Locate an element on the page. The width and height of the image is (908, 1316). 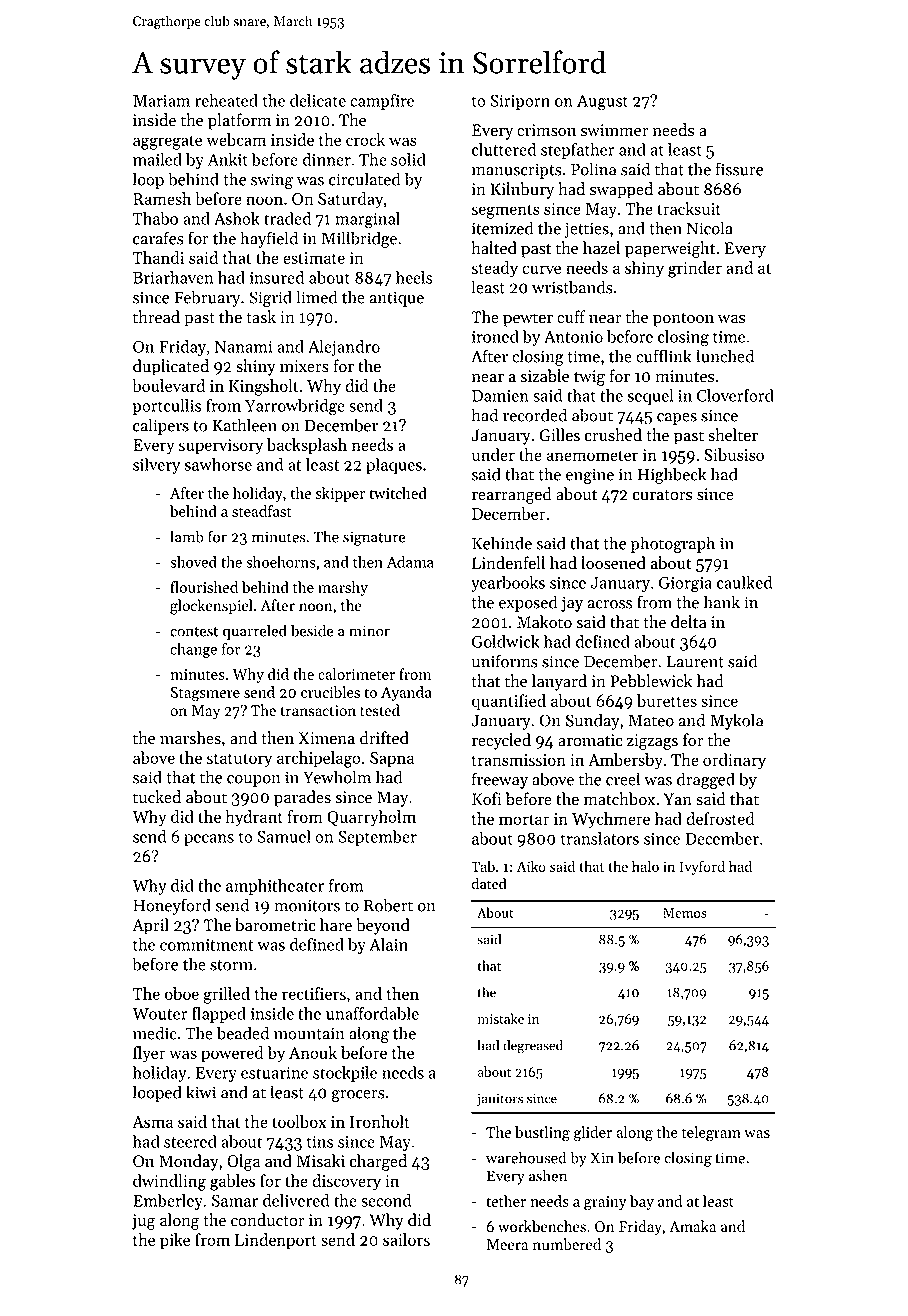
glockenspiel is located at coordinates (211, 607).
